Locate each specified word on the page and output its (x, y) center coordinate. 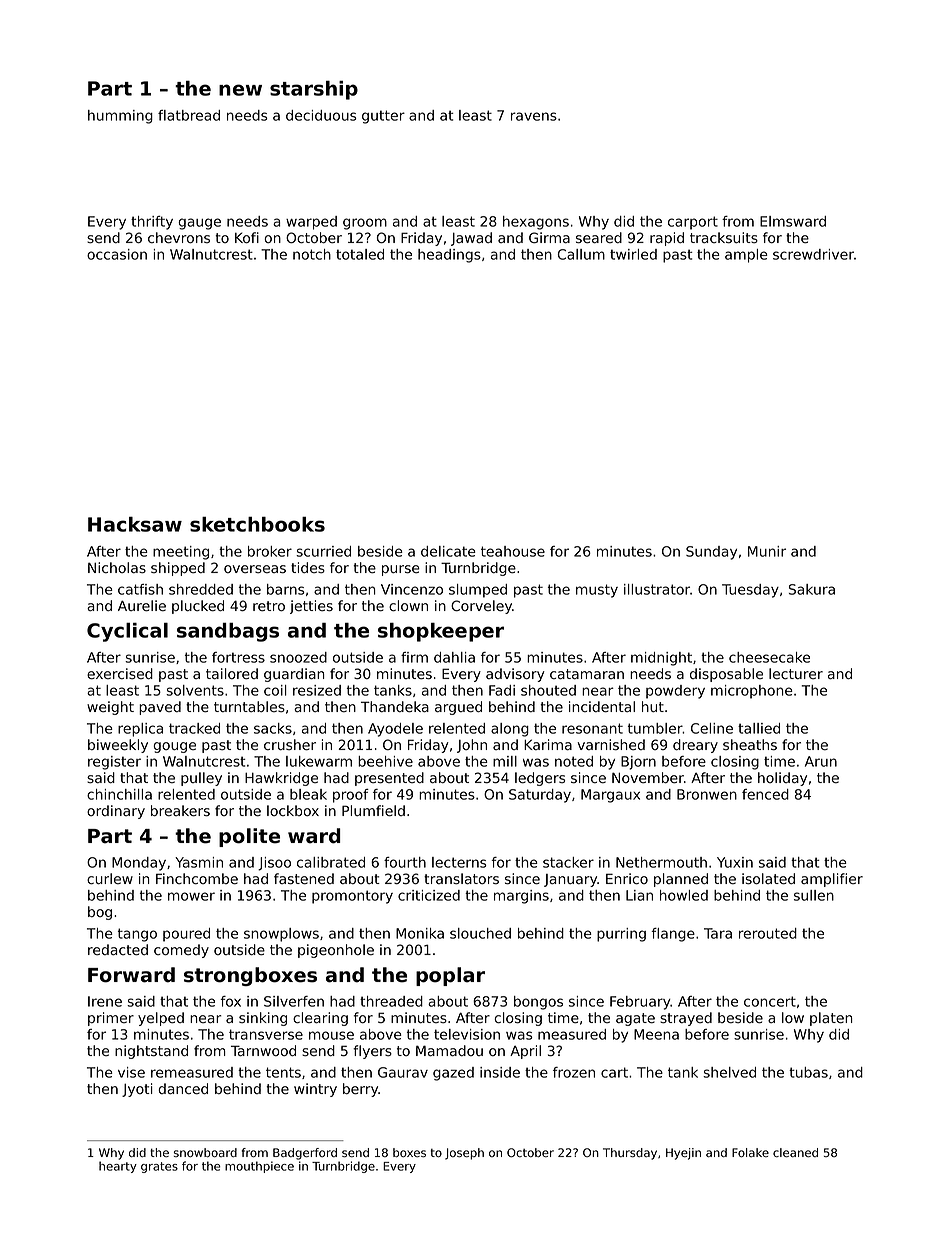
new (240, 90)
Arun (821, 761)
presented (389, 779)
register (114, 763)
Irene (105, 1001)
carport (693, 223)
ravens (534, 116)
